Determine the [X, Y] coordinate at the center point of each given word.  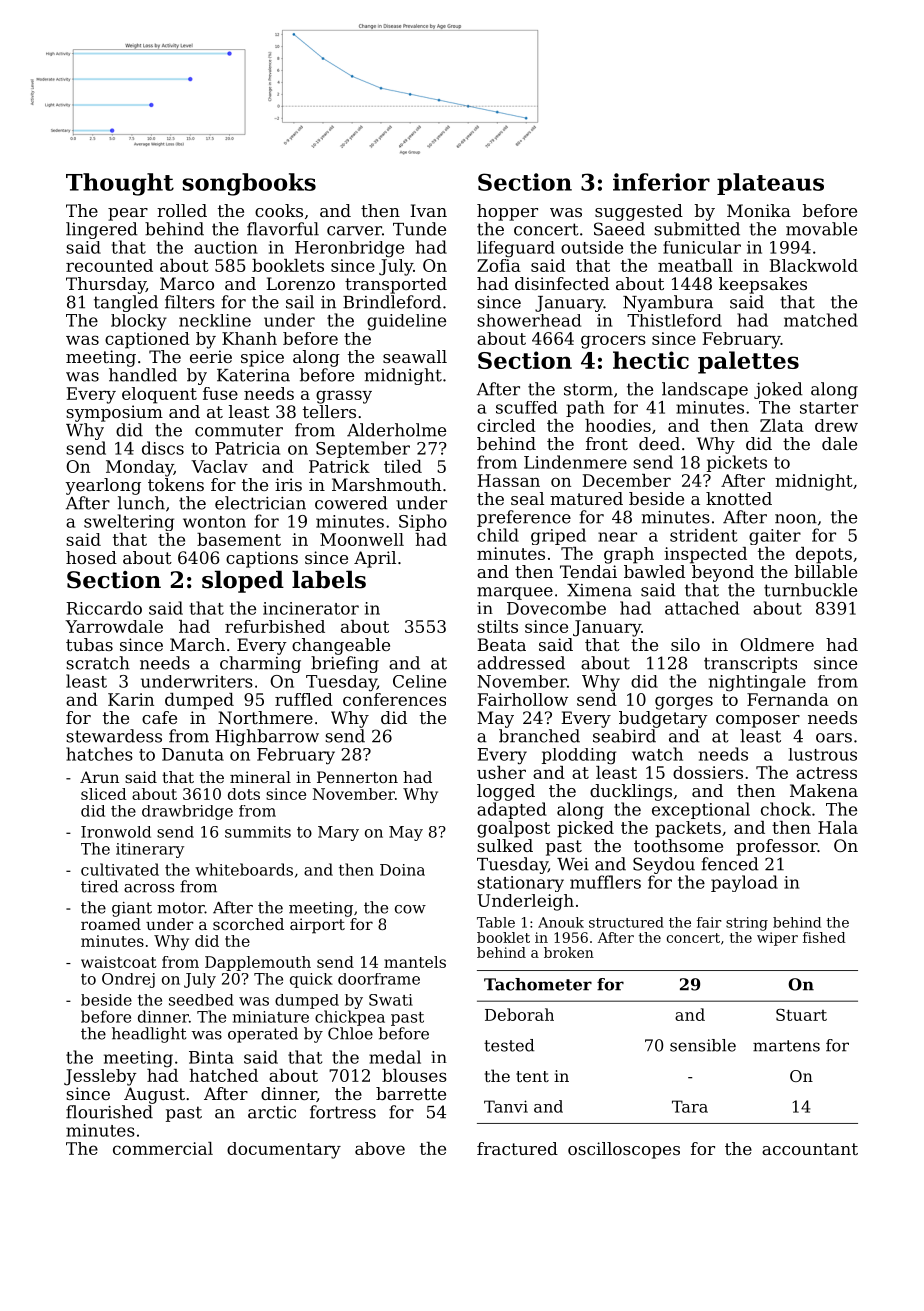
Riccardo [104, 608]
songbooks [249, 184]
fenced [730, 864]
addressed [521, 663]
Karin [131, 699]
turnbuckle [810, 590]
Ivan [428, 210]
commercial [163, 1148]
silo [685, 644]
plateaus [770, 184]
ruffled [304, 699]
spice [262, 358]
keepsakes [763, 285]
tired [99, 886]
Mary [338, 833]
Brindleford [392, 302]
